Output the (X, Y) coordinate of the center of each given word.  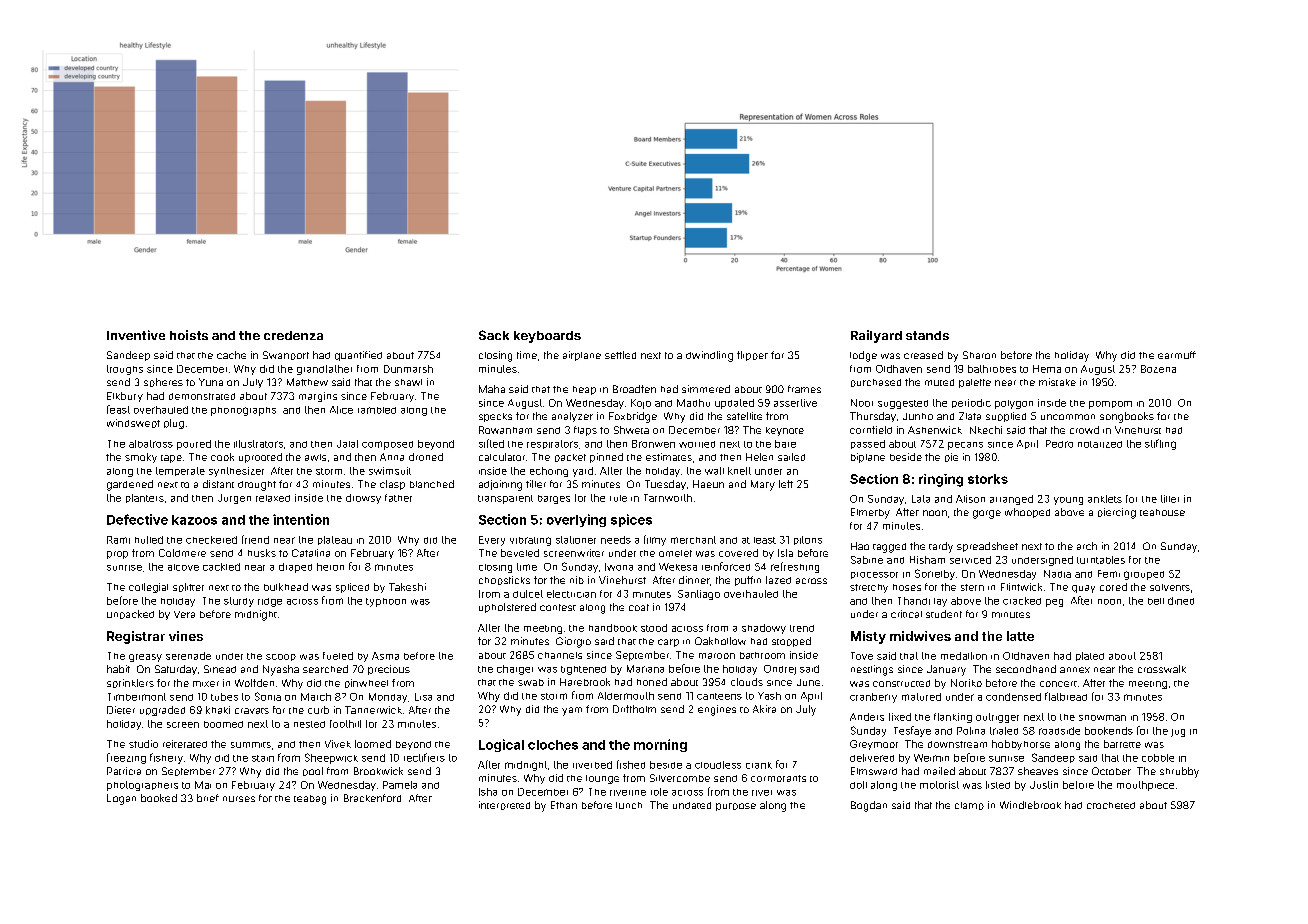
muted (939, 382)
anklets (1105, 499)
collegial (148, 588)
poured (194, 445)
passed (868, 444)
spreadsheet (987, 547)
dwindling (709, 356)
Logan (121, 799)
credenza (293, 335)
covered (738, 553)
